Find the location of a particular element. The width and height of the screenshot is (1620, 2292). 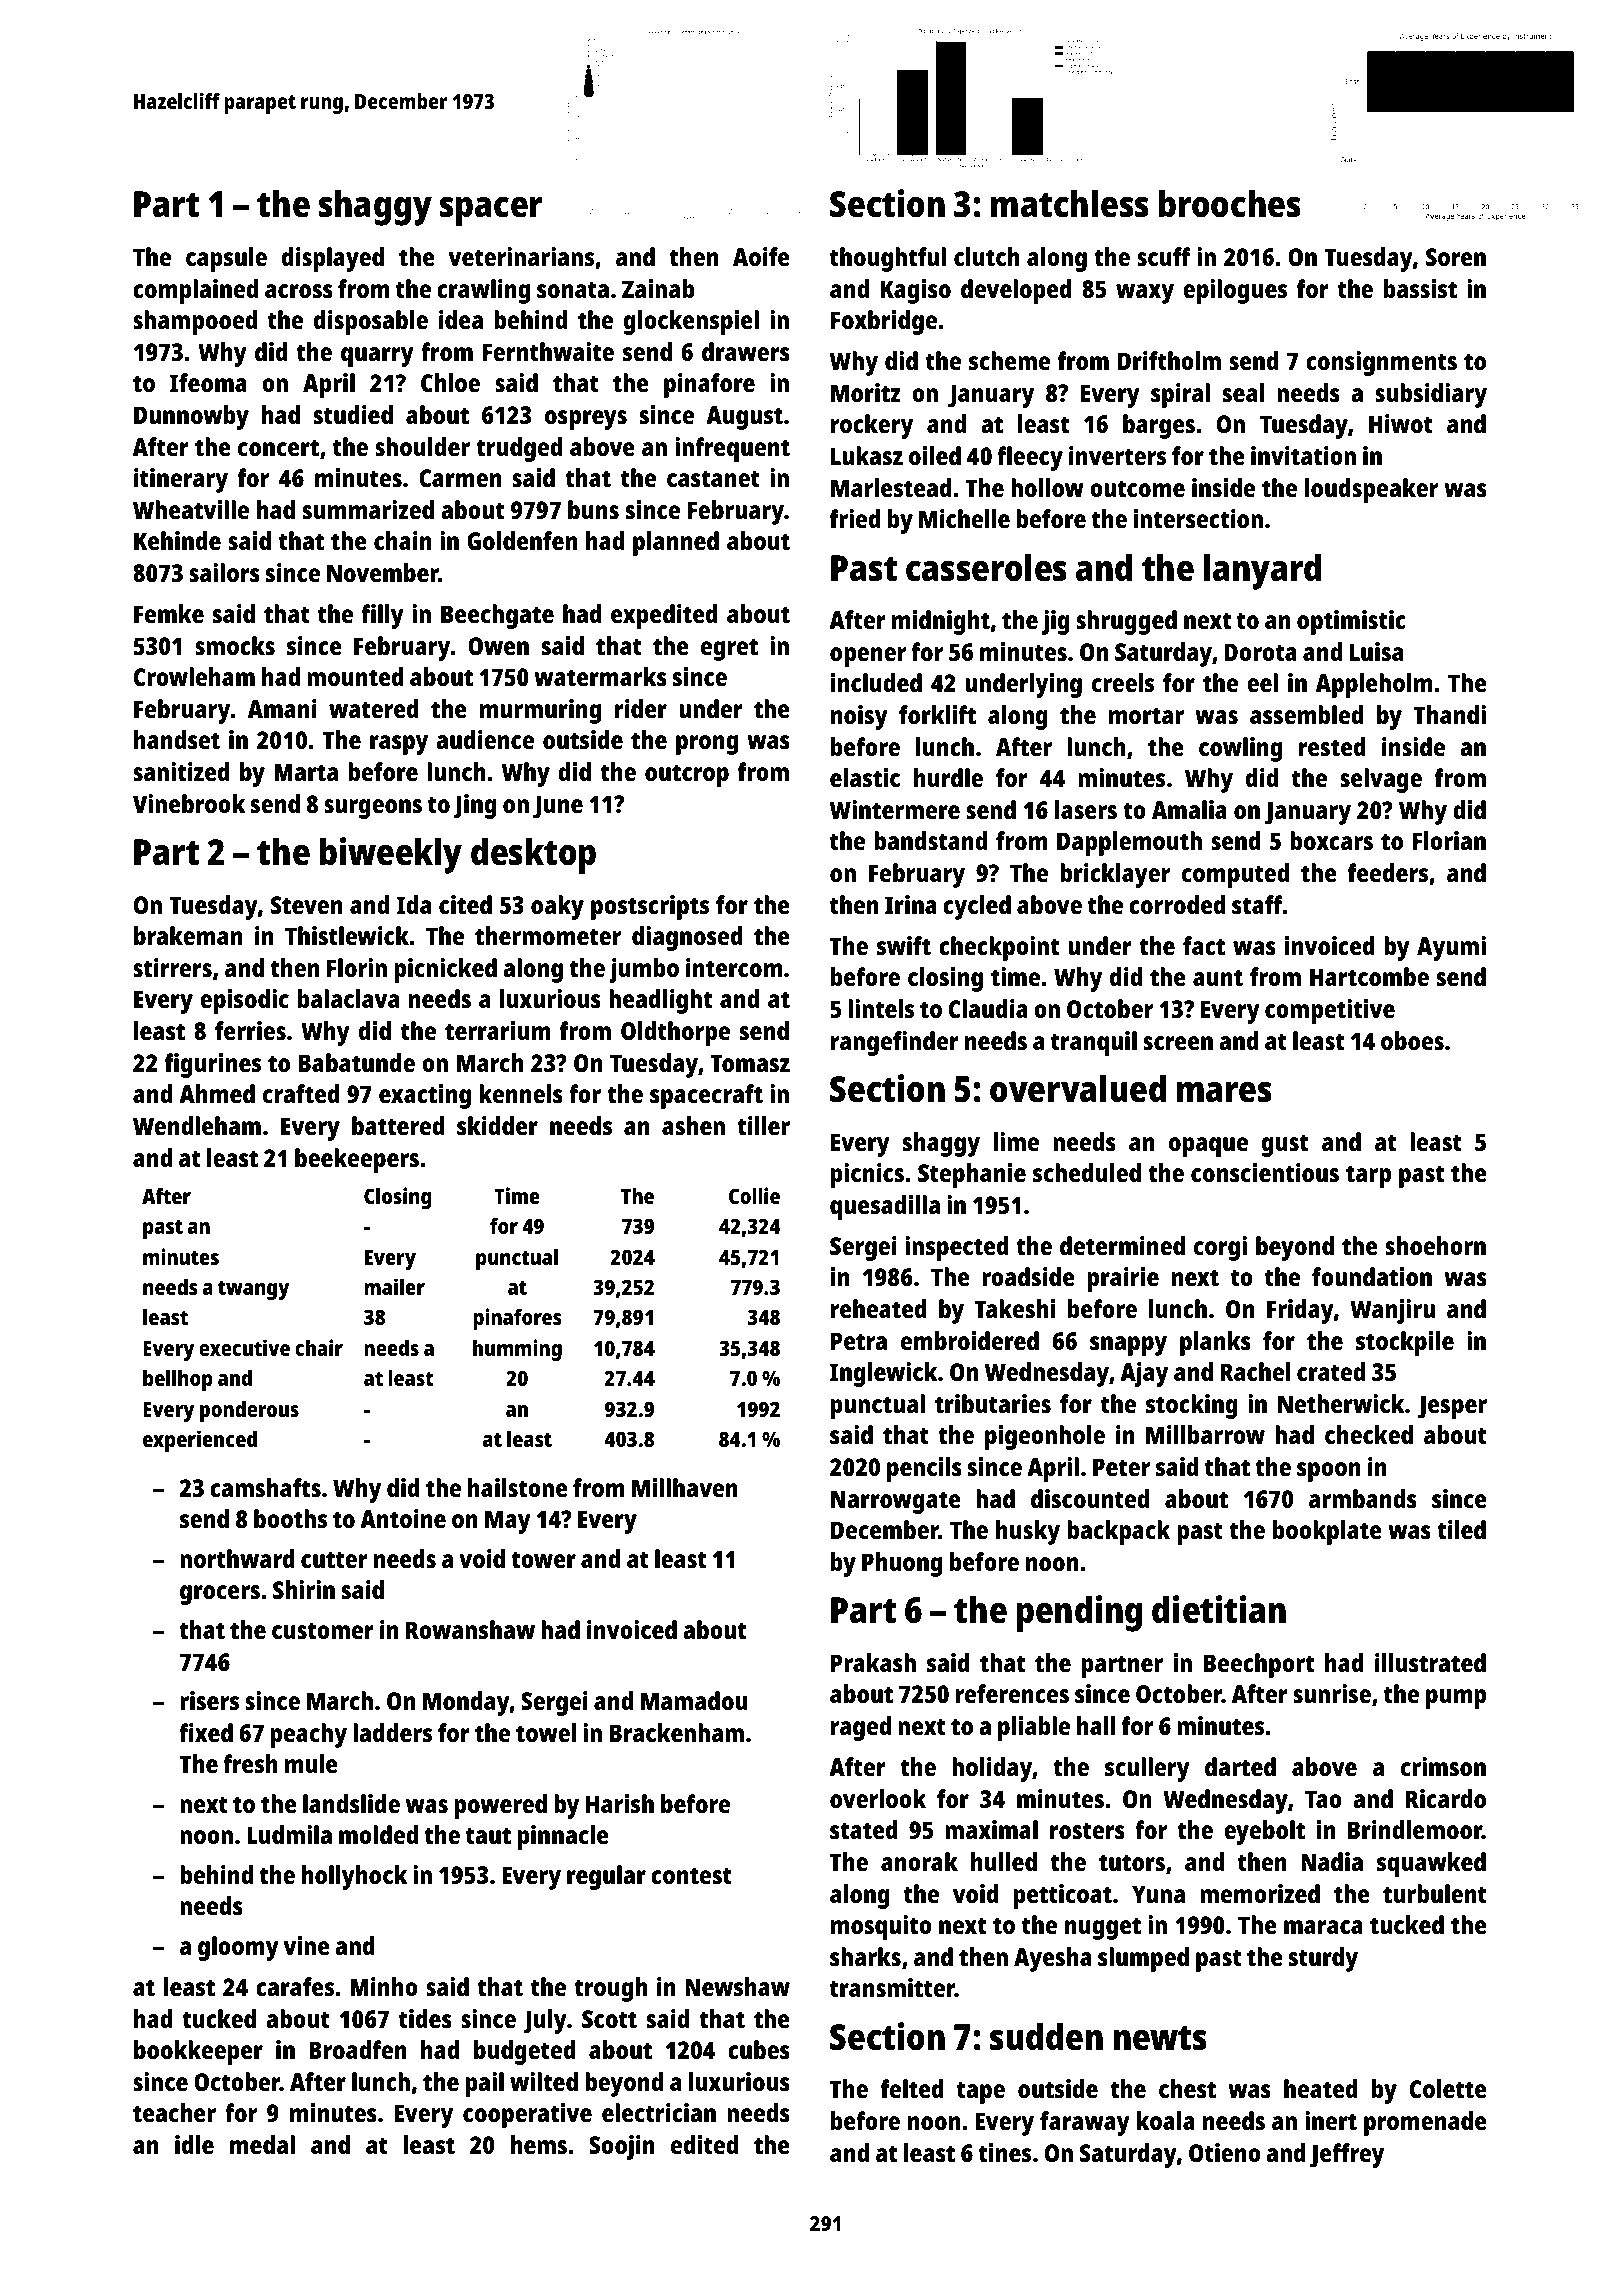

noisy is located at coordinates (859, 717).
